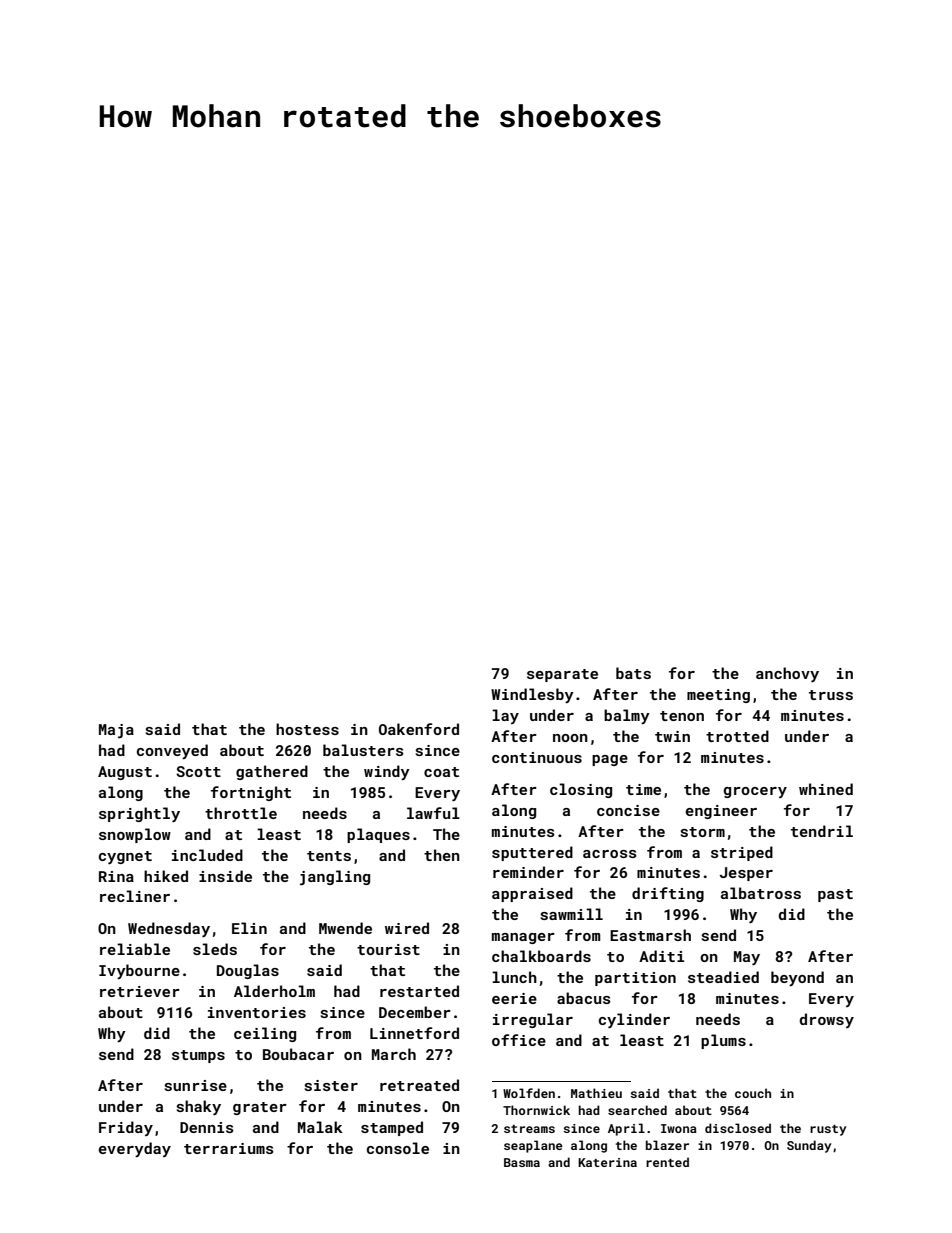 The image size is (952, 1233). What do you see at coordinates (139, 814) in the image?
I see `sprightly` at bounding box center [139, 814].
